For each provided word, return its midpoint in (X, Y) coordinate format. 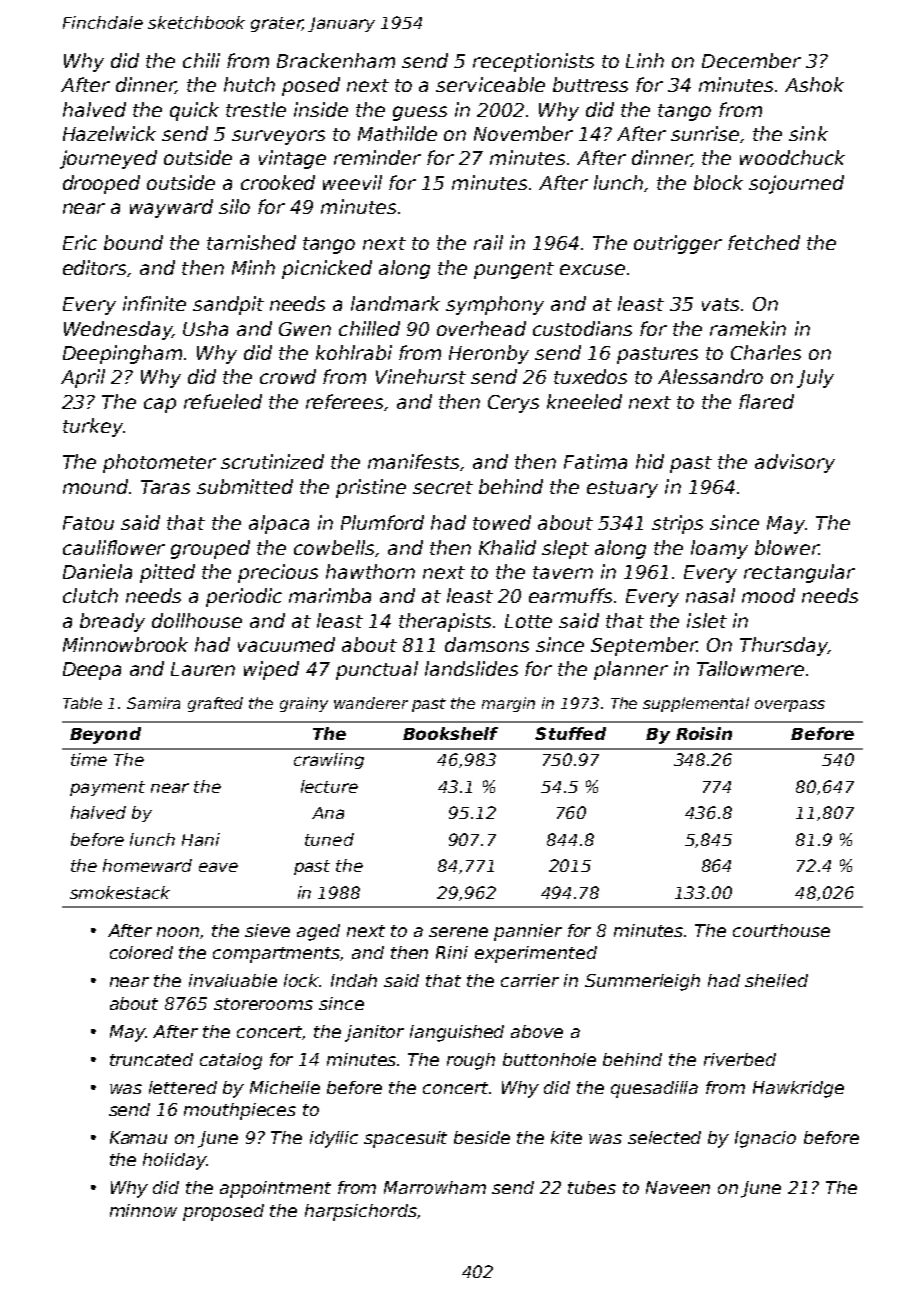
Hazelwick (109, 133)
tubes (592, 1187)
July (815, 378)
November (523, 133)
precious (278, 573)
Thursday (783, 646)
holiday (175, 1161)
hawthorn (370, 571)
